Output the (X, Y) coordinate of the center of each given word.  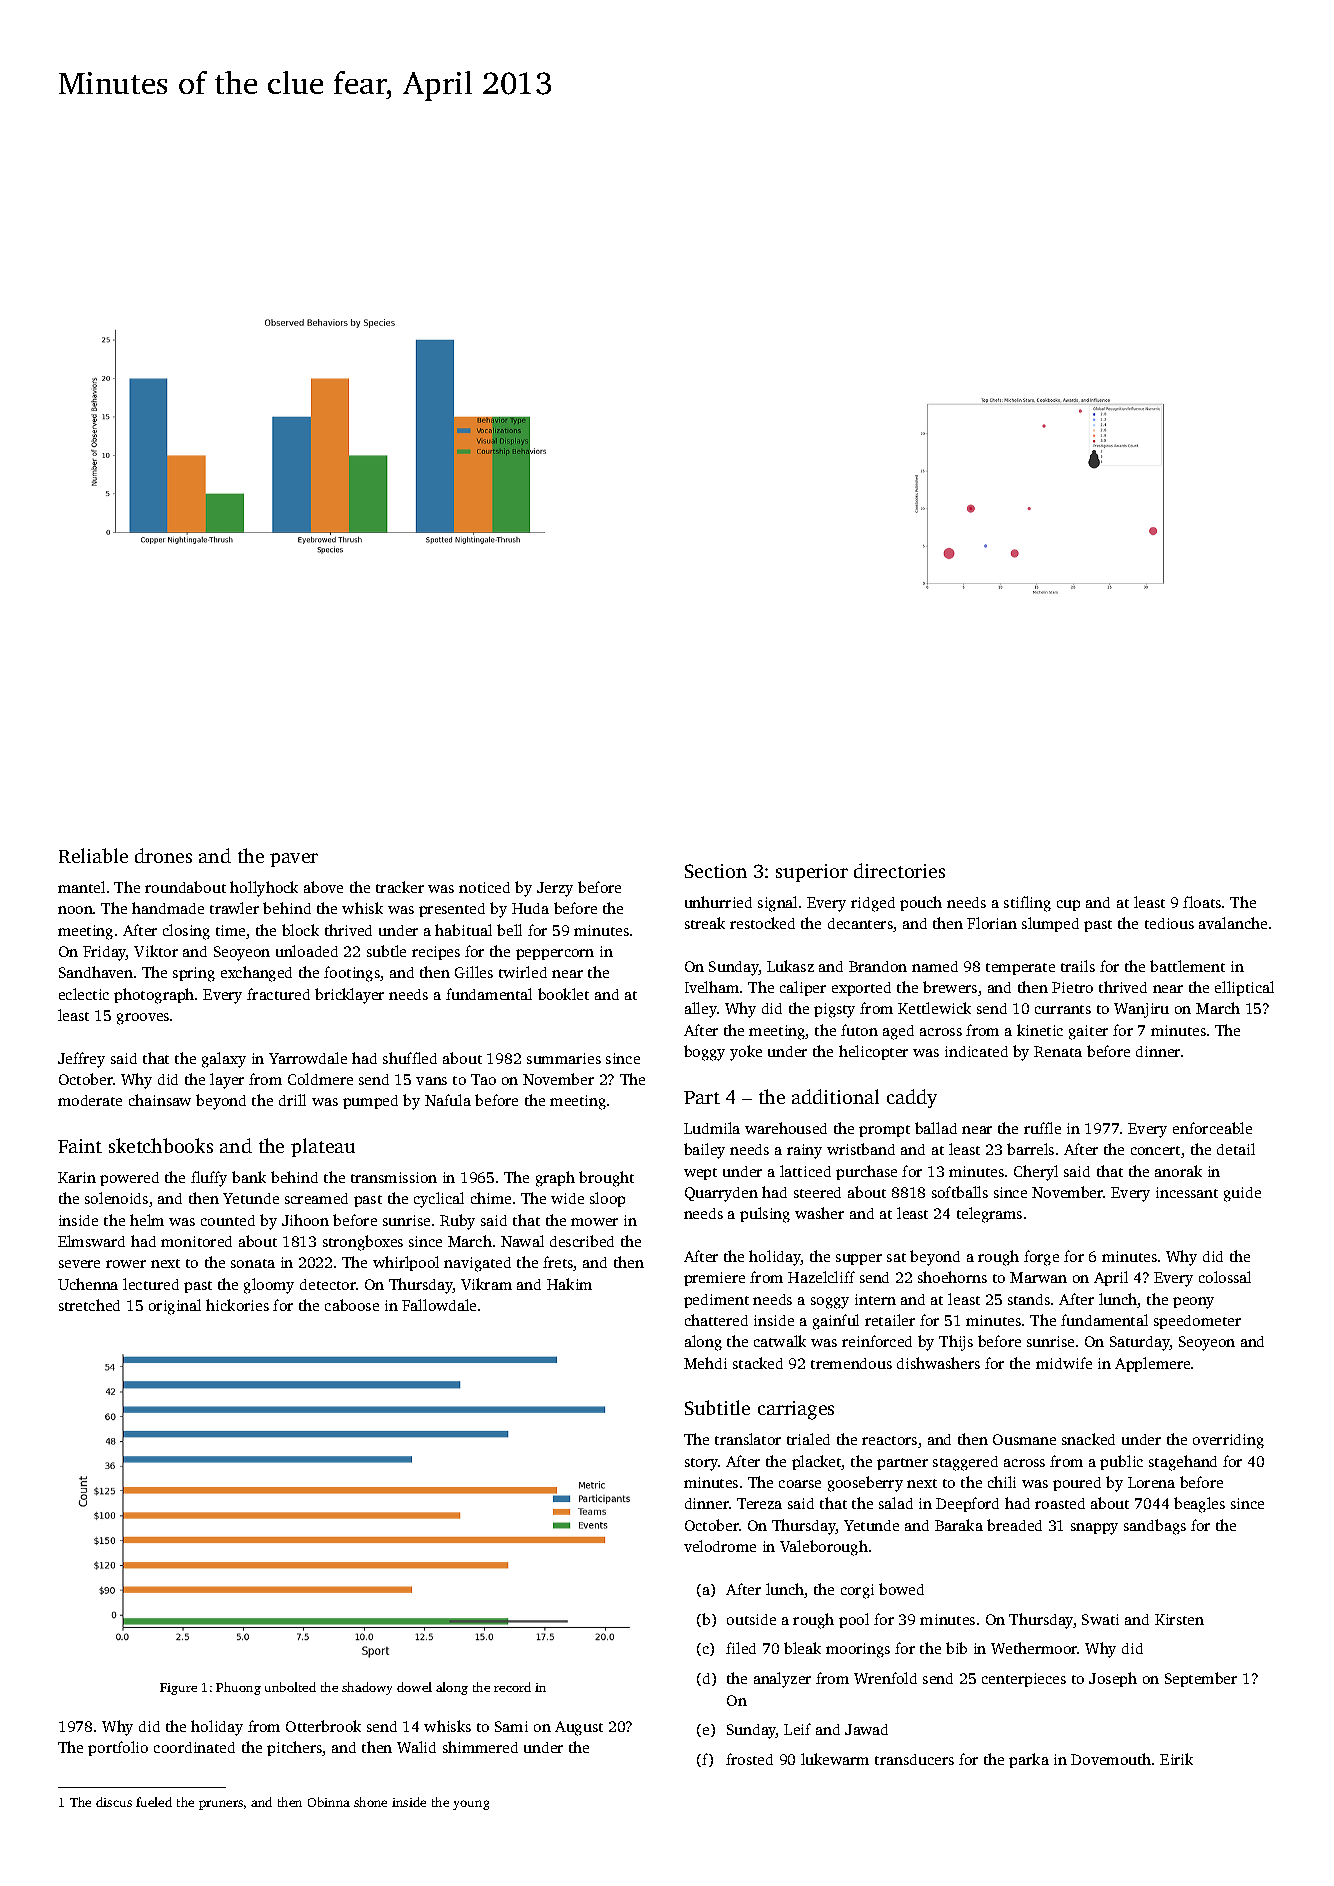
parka (1029, 1760)
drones (163, 855)
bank (249, 1177)
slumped (1050, 924)
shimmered (480, 1747)
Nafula (448, 1100)
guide (1242, 1194)
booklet (563, 994)
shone (370, 1802)
